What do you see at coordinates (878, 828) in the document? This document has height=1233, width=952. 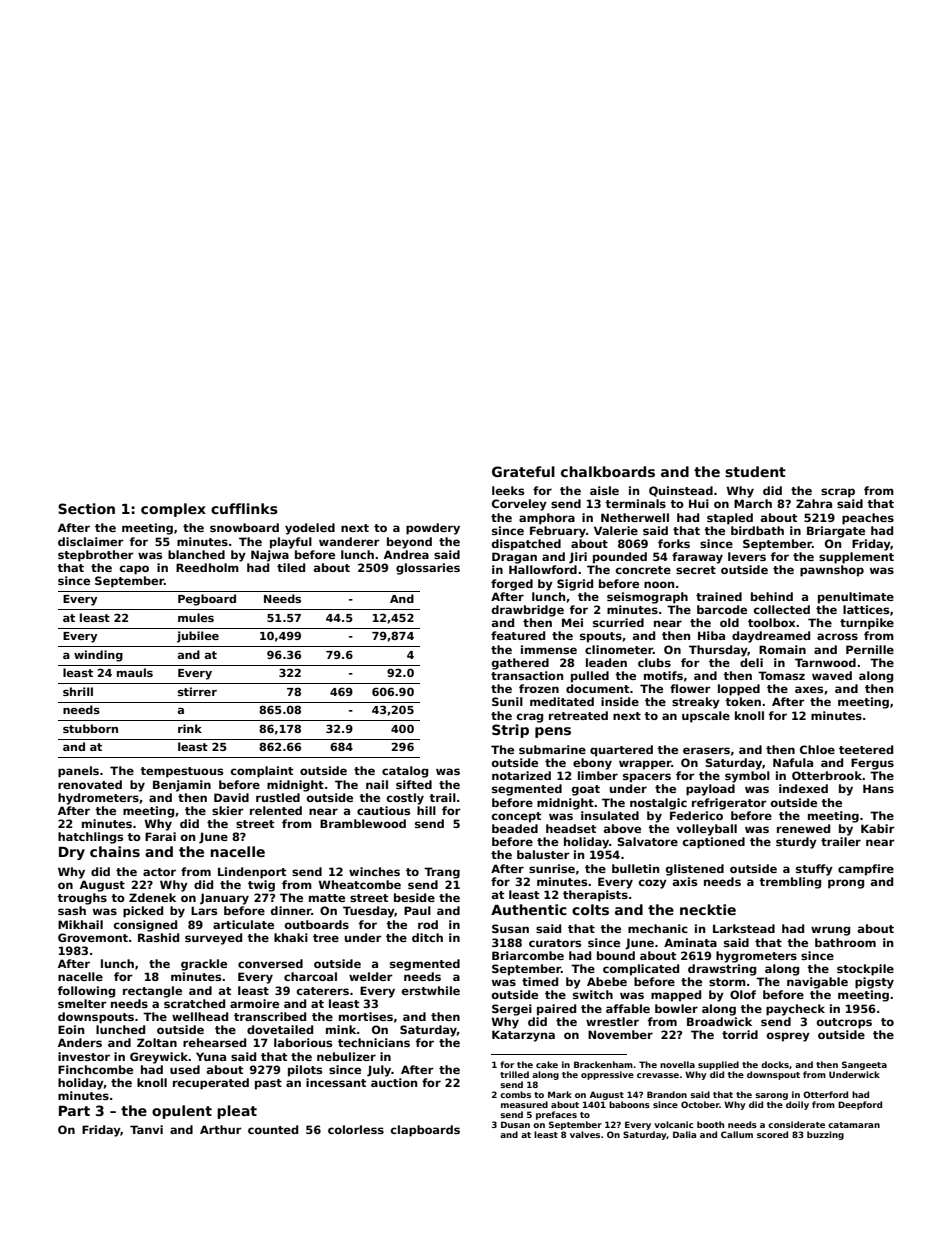 I see `Kabir` at bounding box center [878, 828].
